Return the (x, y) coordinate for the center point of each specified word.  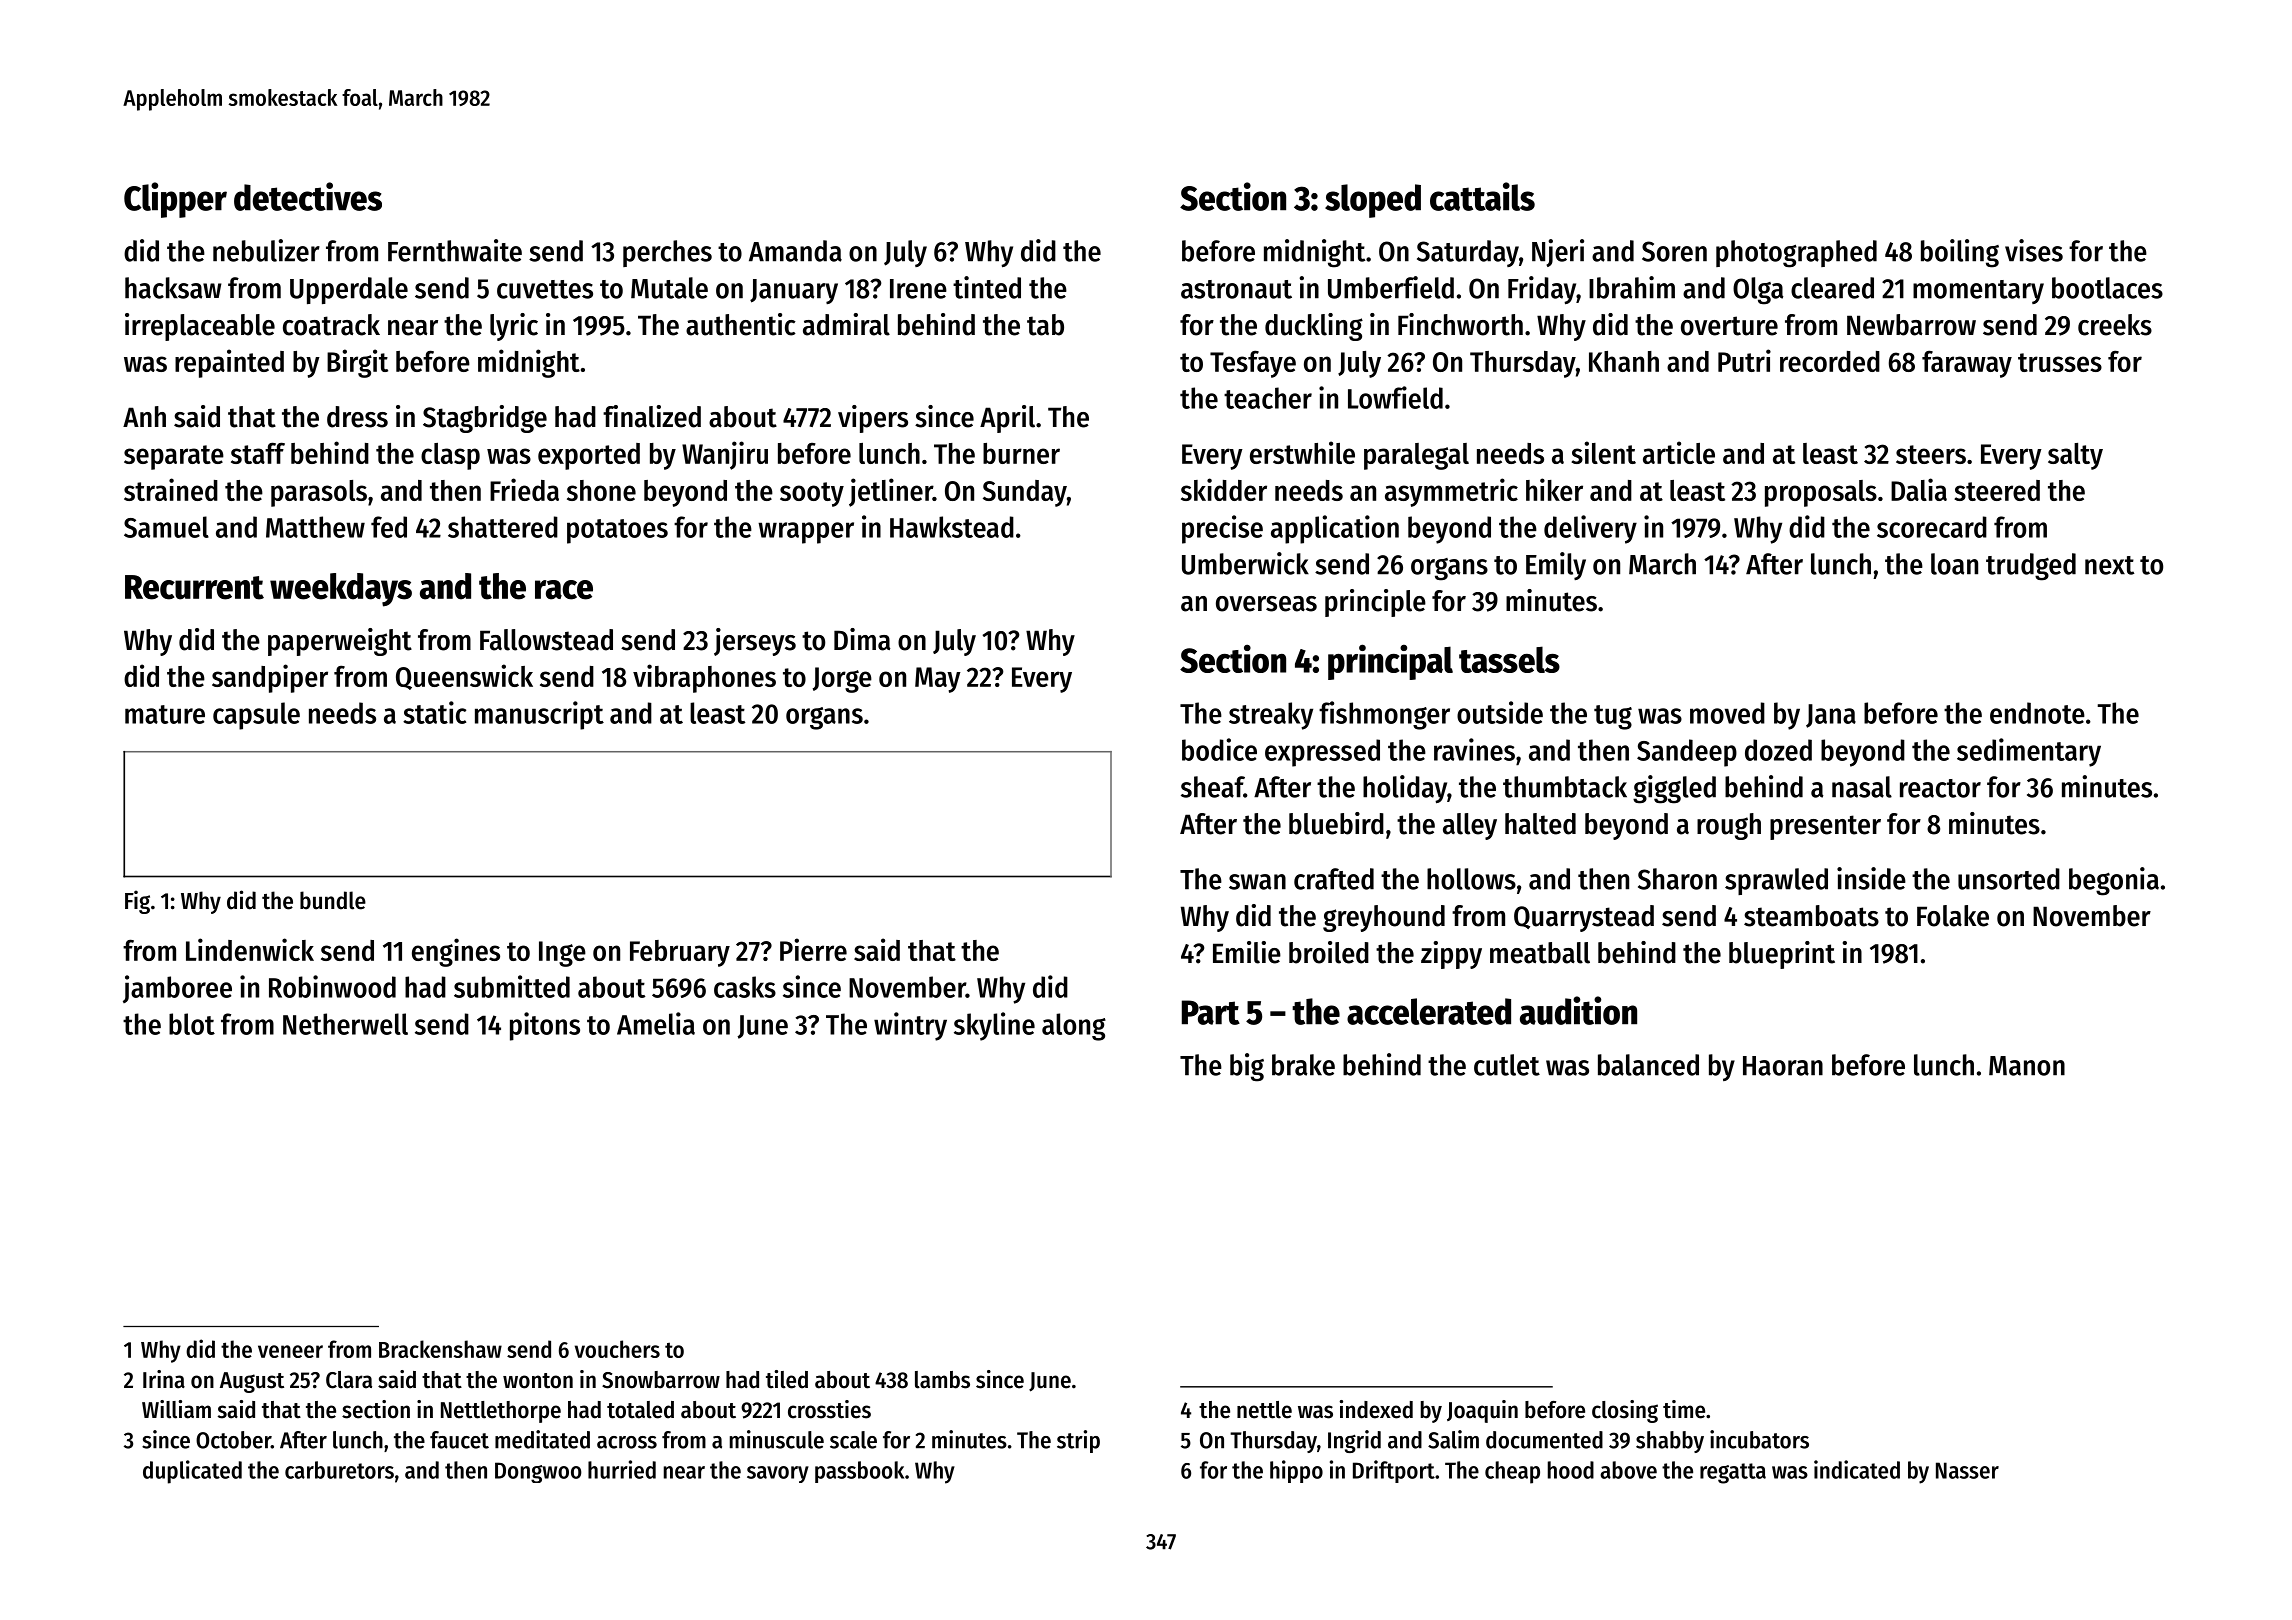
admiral (846, 324)
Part (1211, 1012)
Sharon (1677, 879)
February (680, 953)
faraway (1967, 364)
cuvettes (545, 289)
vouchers (617, 1349)
